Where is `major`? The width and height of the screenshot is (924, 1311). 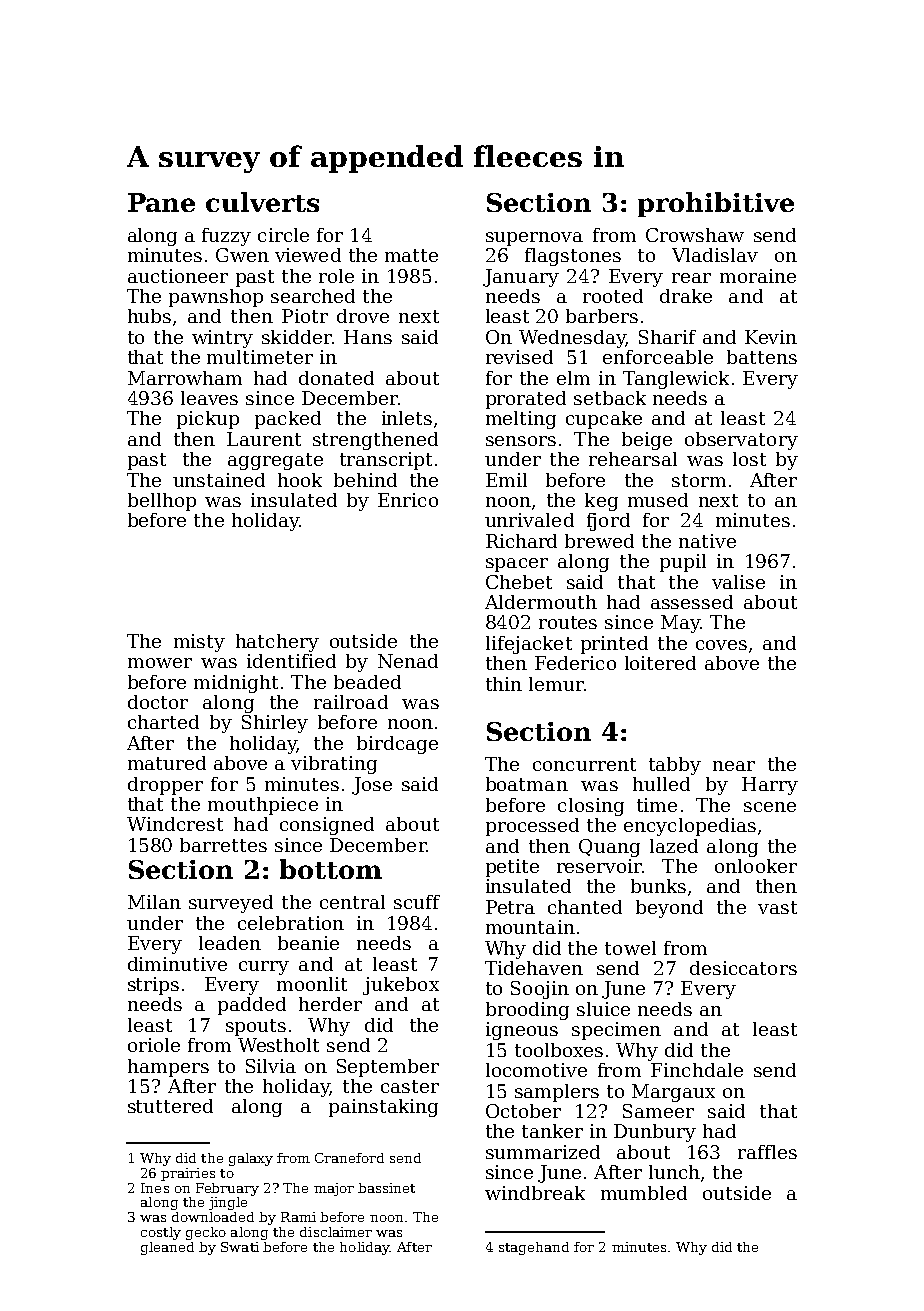
major is located at coordinates (334, 1189).
